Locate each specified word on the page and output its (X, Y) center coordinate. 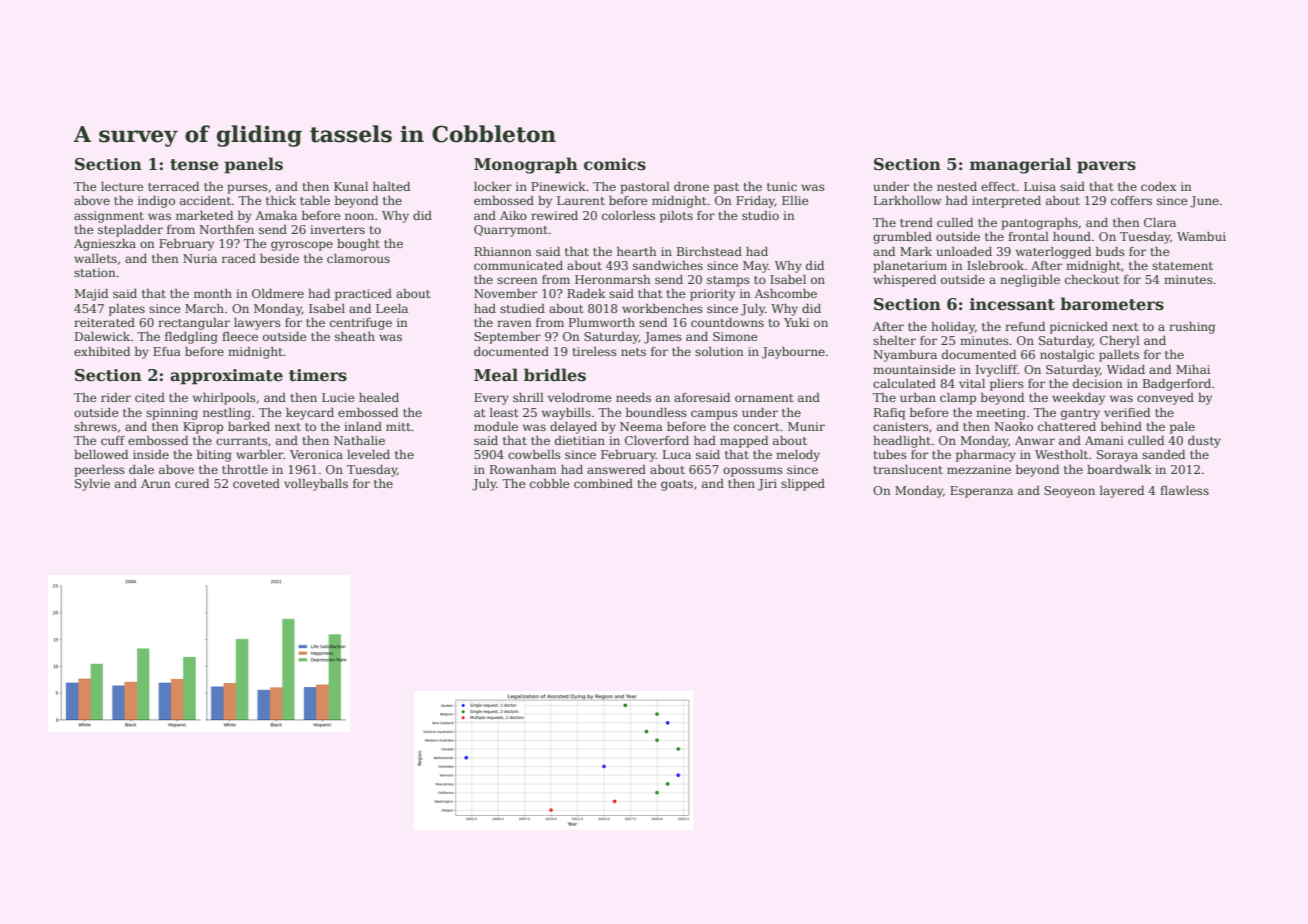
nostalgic (1067, 356)
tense (194, 165)
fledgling (191, 338)
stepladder (130, 231)
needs (633, 397)
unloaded (964, 251)
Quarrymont (511, 231)
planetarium (910, 267)
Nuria (200, 258)
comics (615, 164)
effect (998, 186)
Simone (735, 336)
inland (363, 426)
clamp (958, 399)
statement (1182, 266)
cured (192, 483)
